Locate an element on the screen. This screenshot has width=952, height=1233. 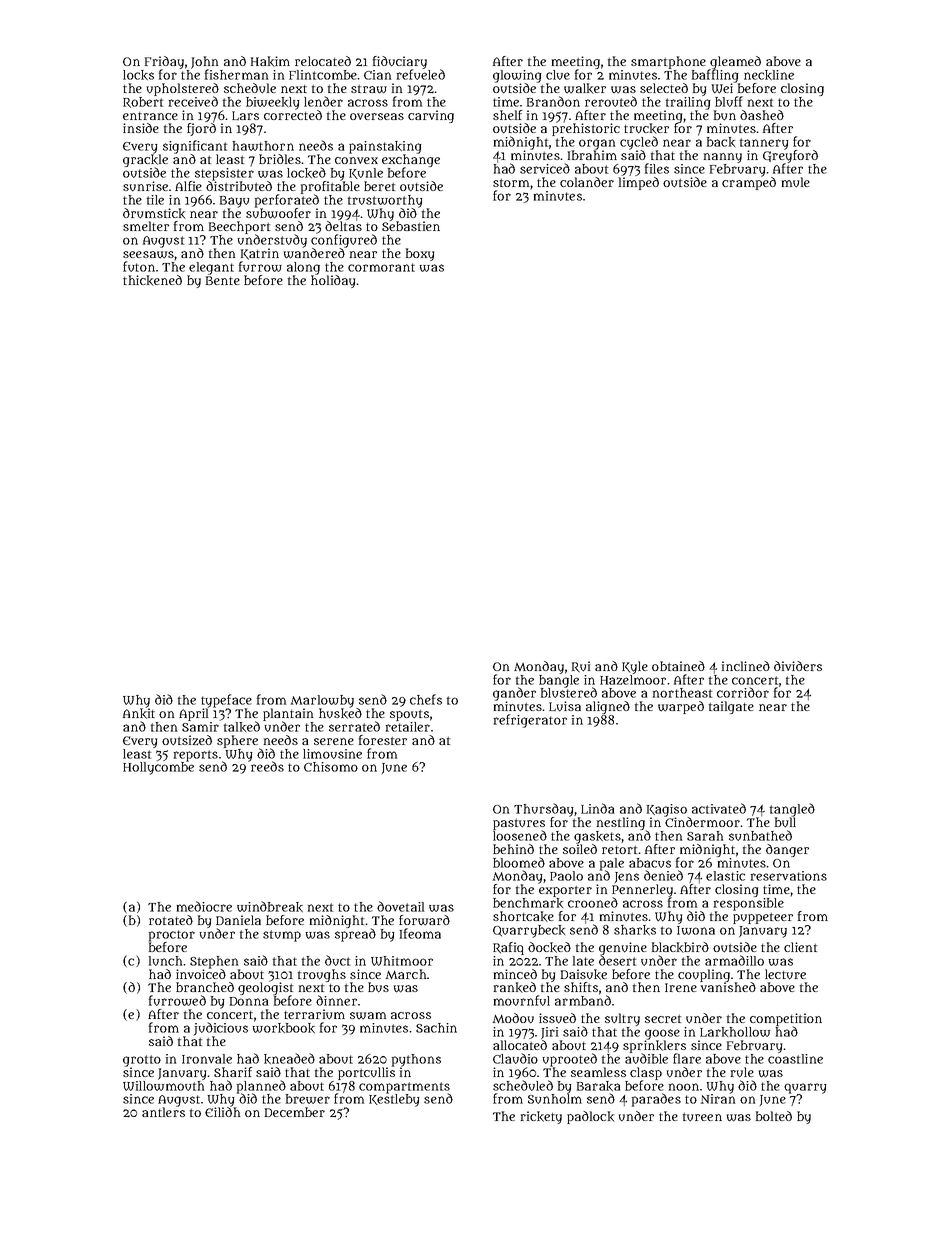
Ironvale is located at coordinates (207, 1059).
